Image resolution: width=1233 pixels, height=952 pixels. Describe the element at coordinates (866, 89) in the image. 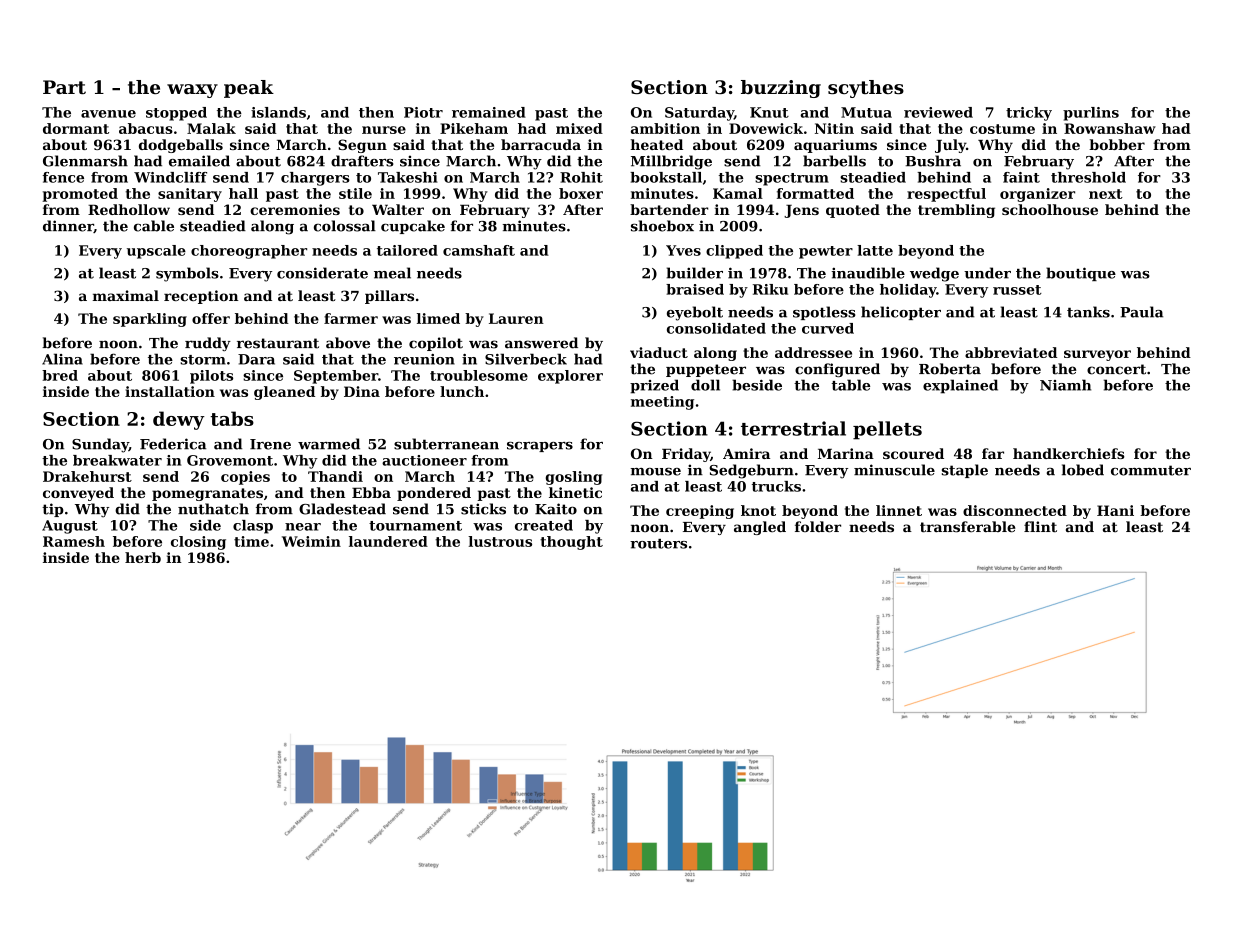

I see `scythes` at that location.
